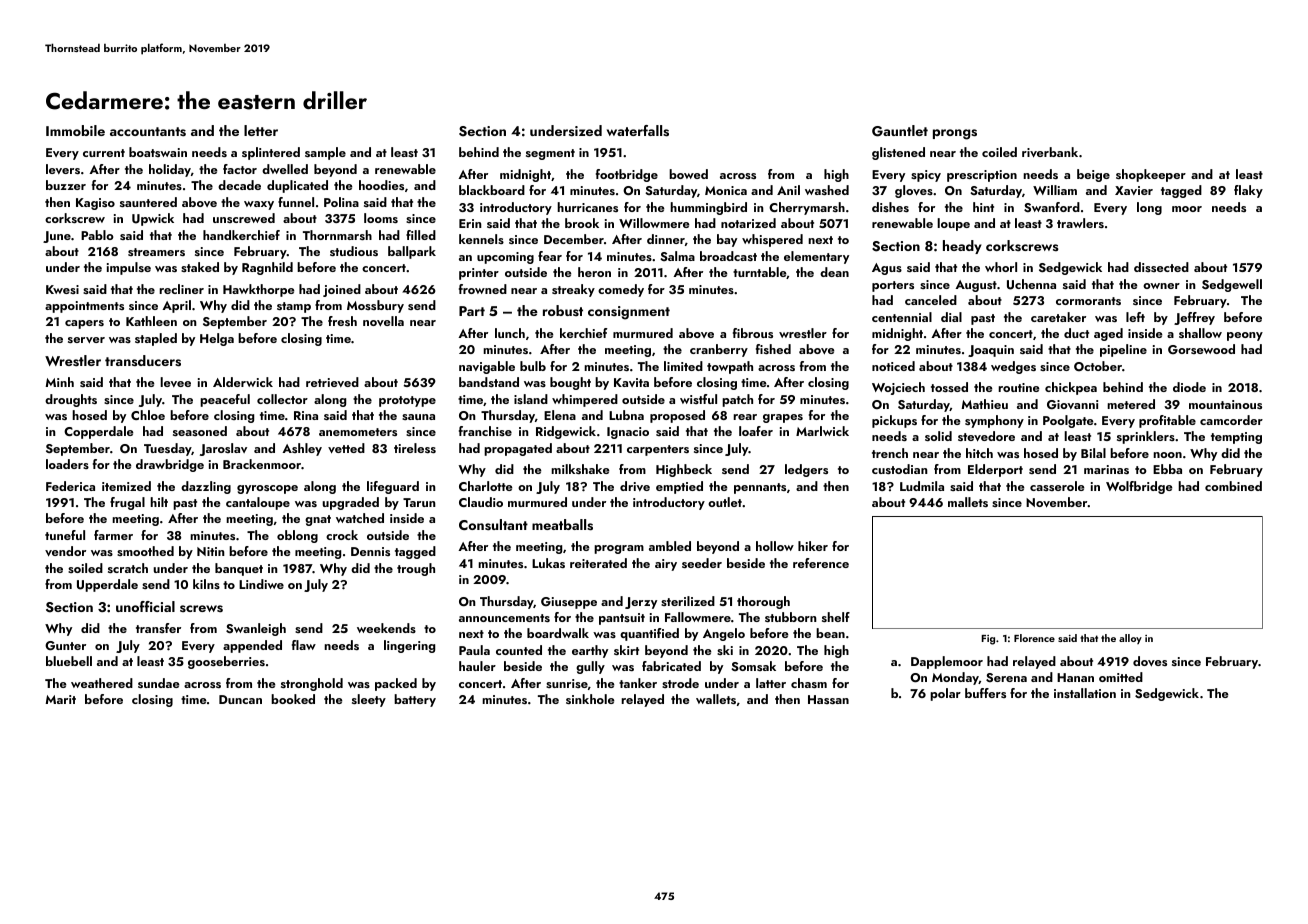 The image size is (1308, 924). Describe the element at coordinates (70, 486) in the page. I see `Federica` at that location.
